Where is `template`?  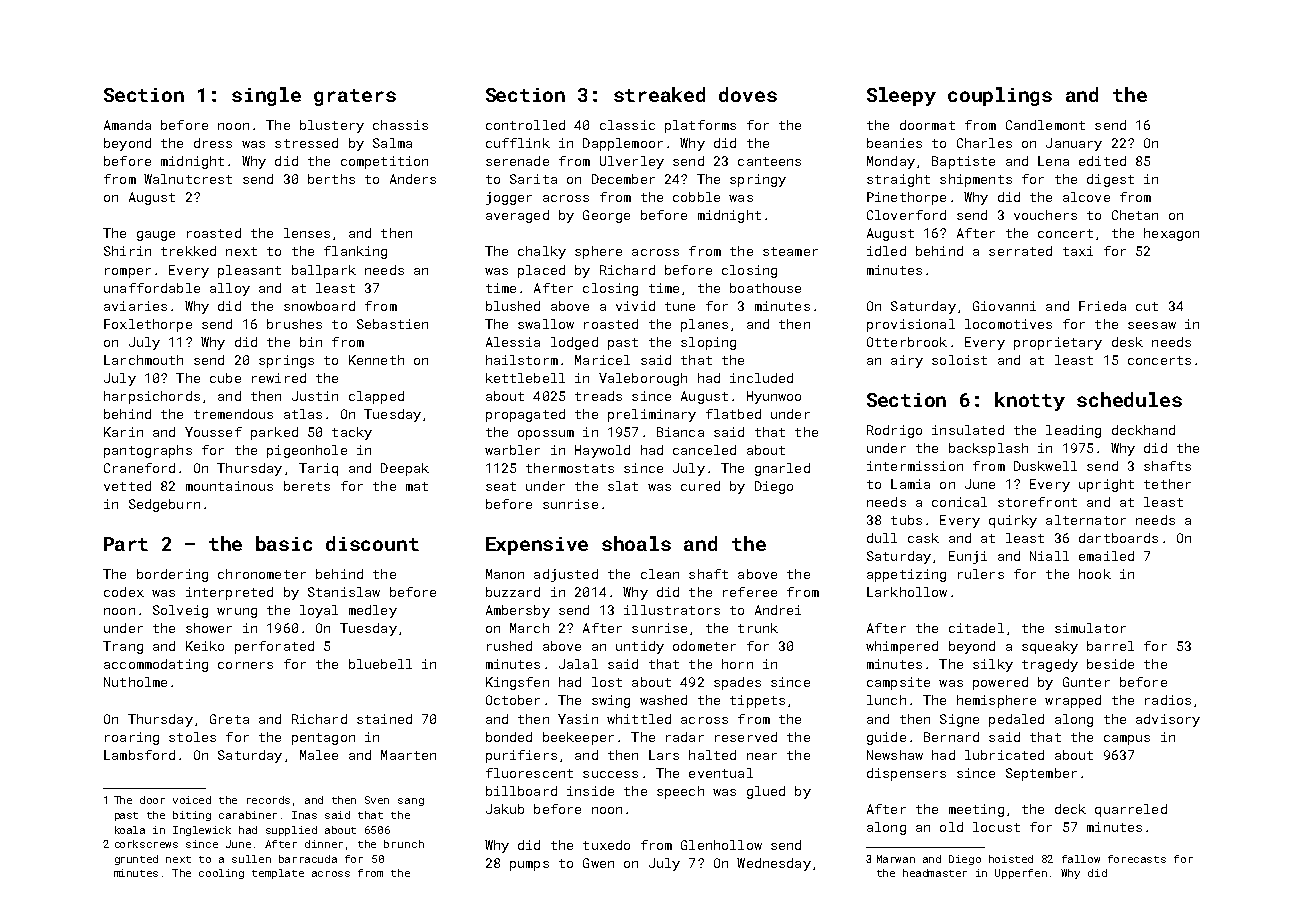 template is located at coordinates (278, 874).
